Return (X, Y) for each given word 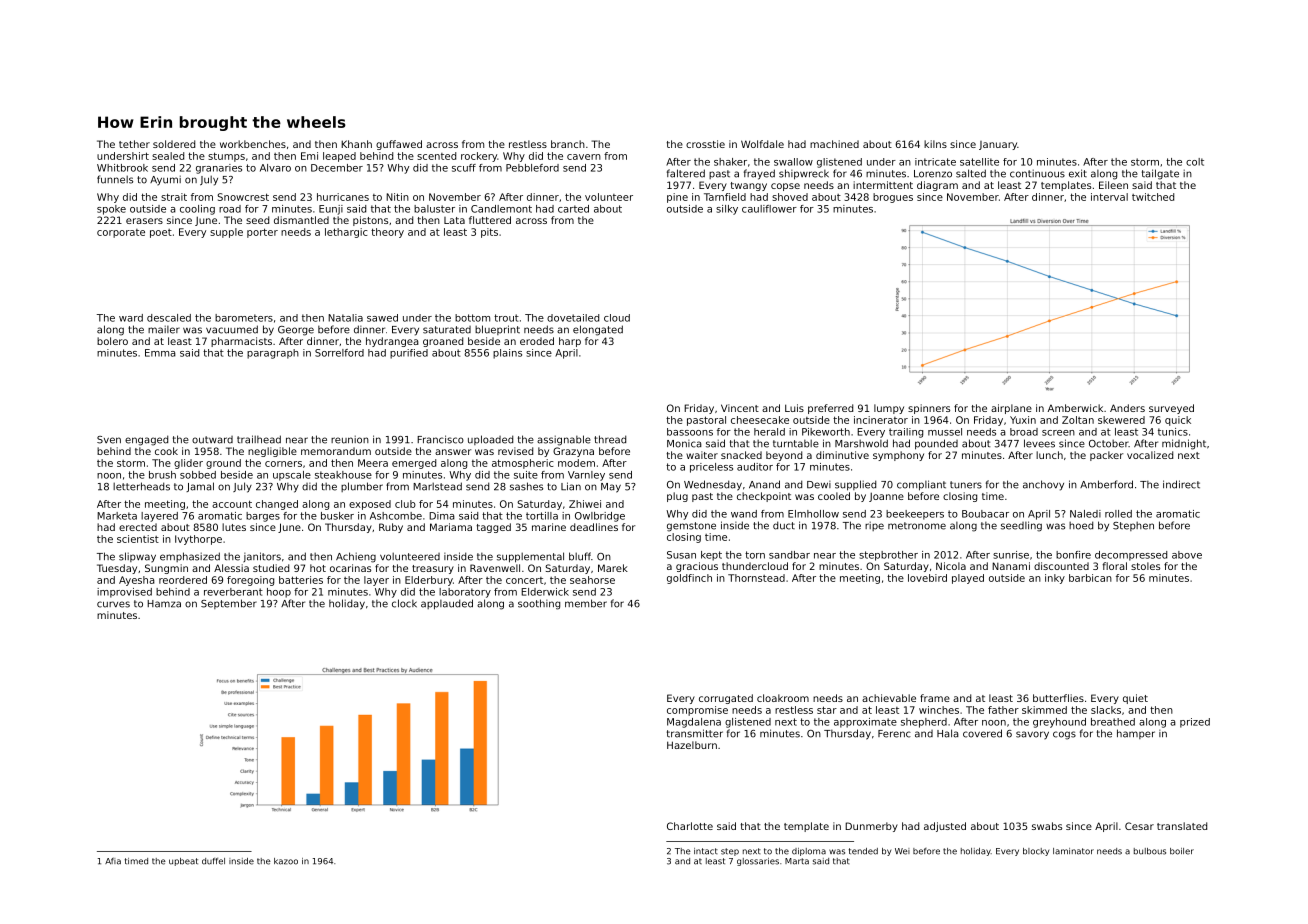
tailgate (1160, 174)
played (968, 579)
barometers (244, 318)
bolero (112, 341)
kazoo (286, 861)
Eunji (331, 210)
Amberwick (1075, 408)
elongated (598, 330)
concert (524, 580)
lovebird (927, 578)
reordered (183, 580)
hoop (279, 593)
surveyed (1171, 409)
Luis (794, 408)
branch (568, 144)
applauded (447, 604)
